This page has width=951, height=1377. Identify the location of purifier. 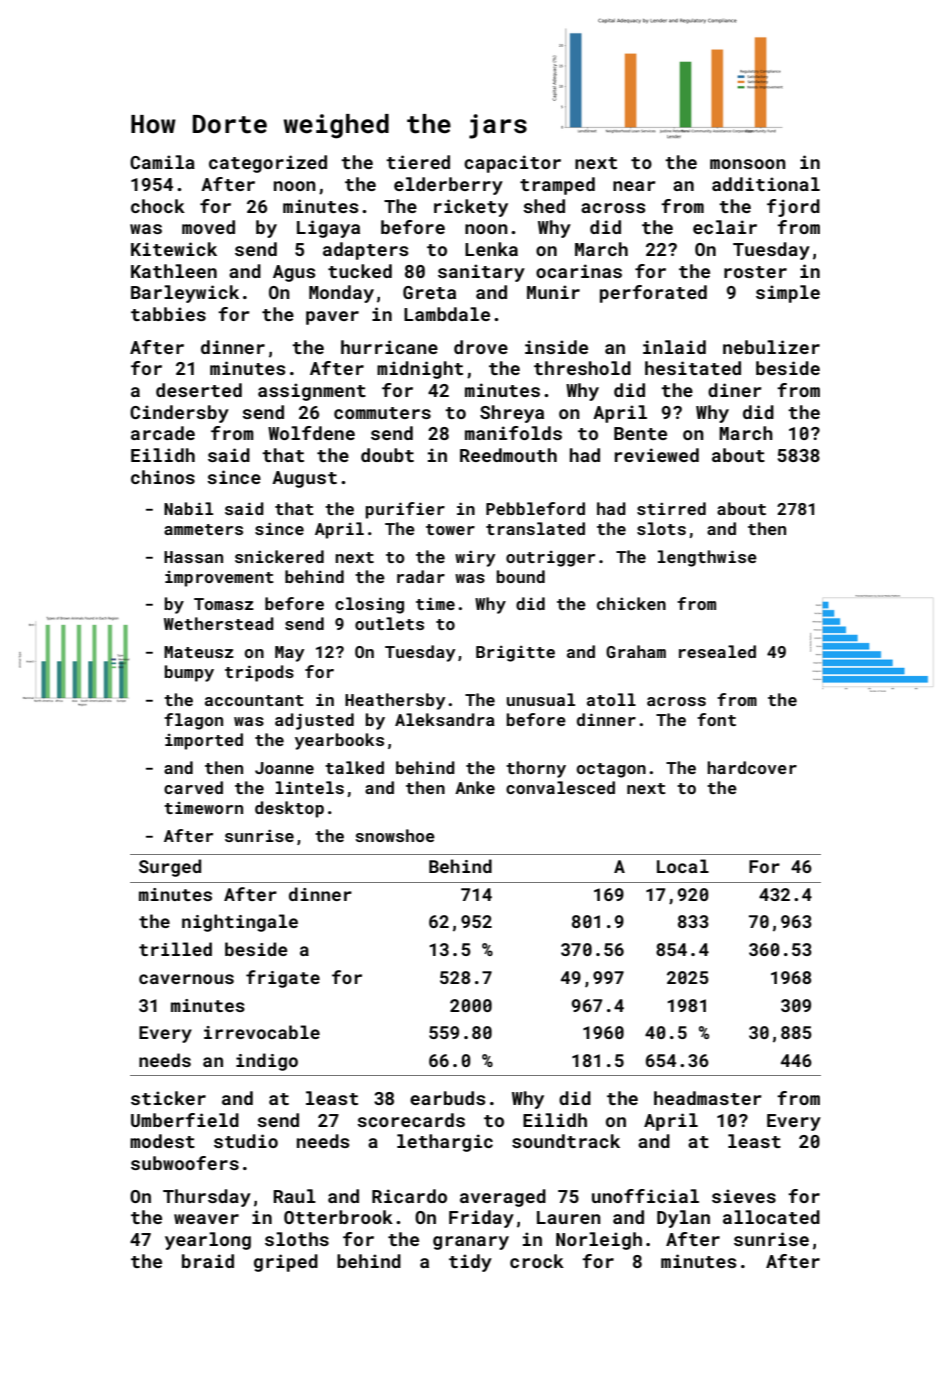
(405, 510).
